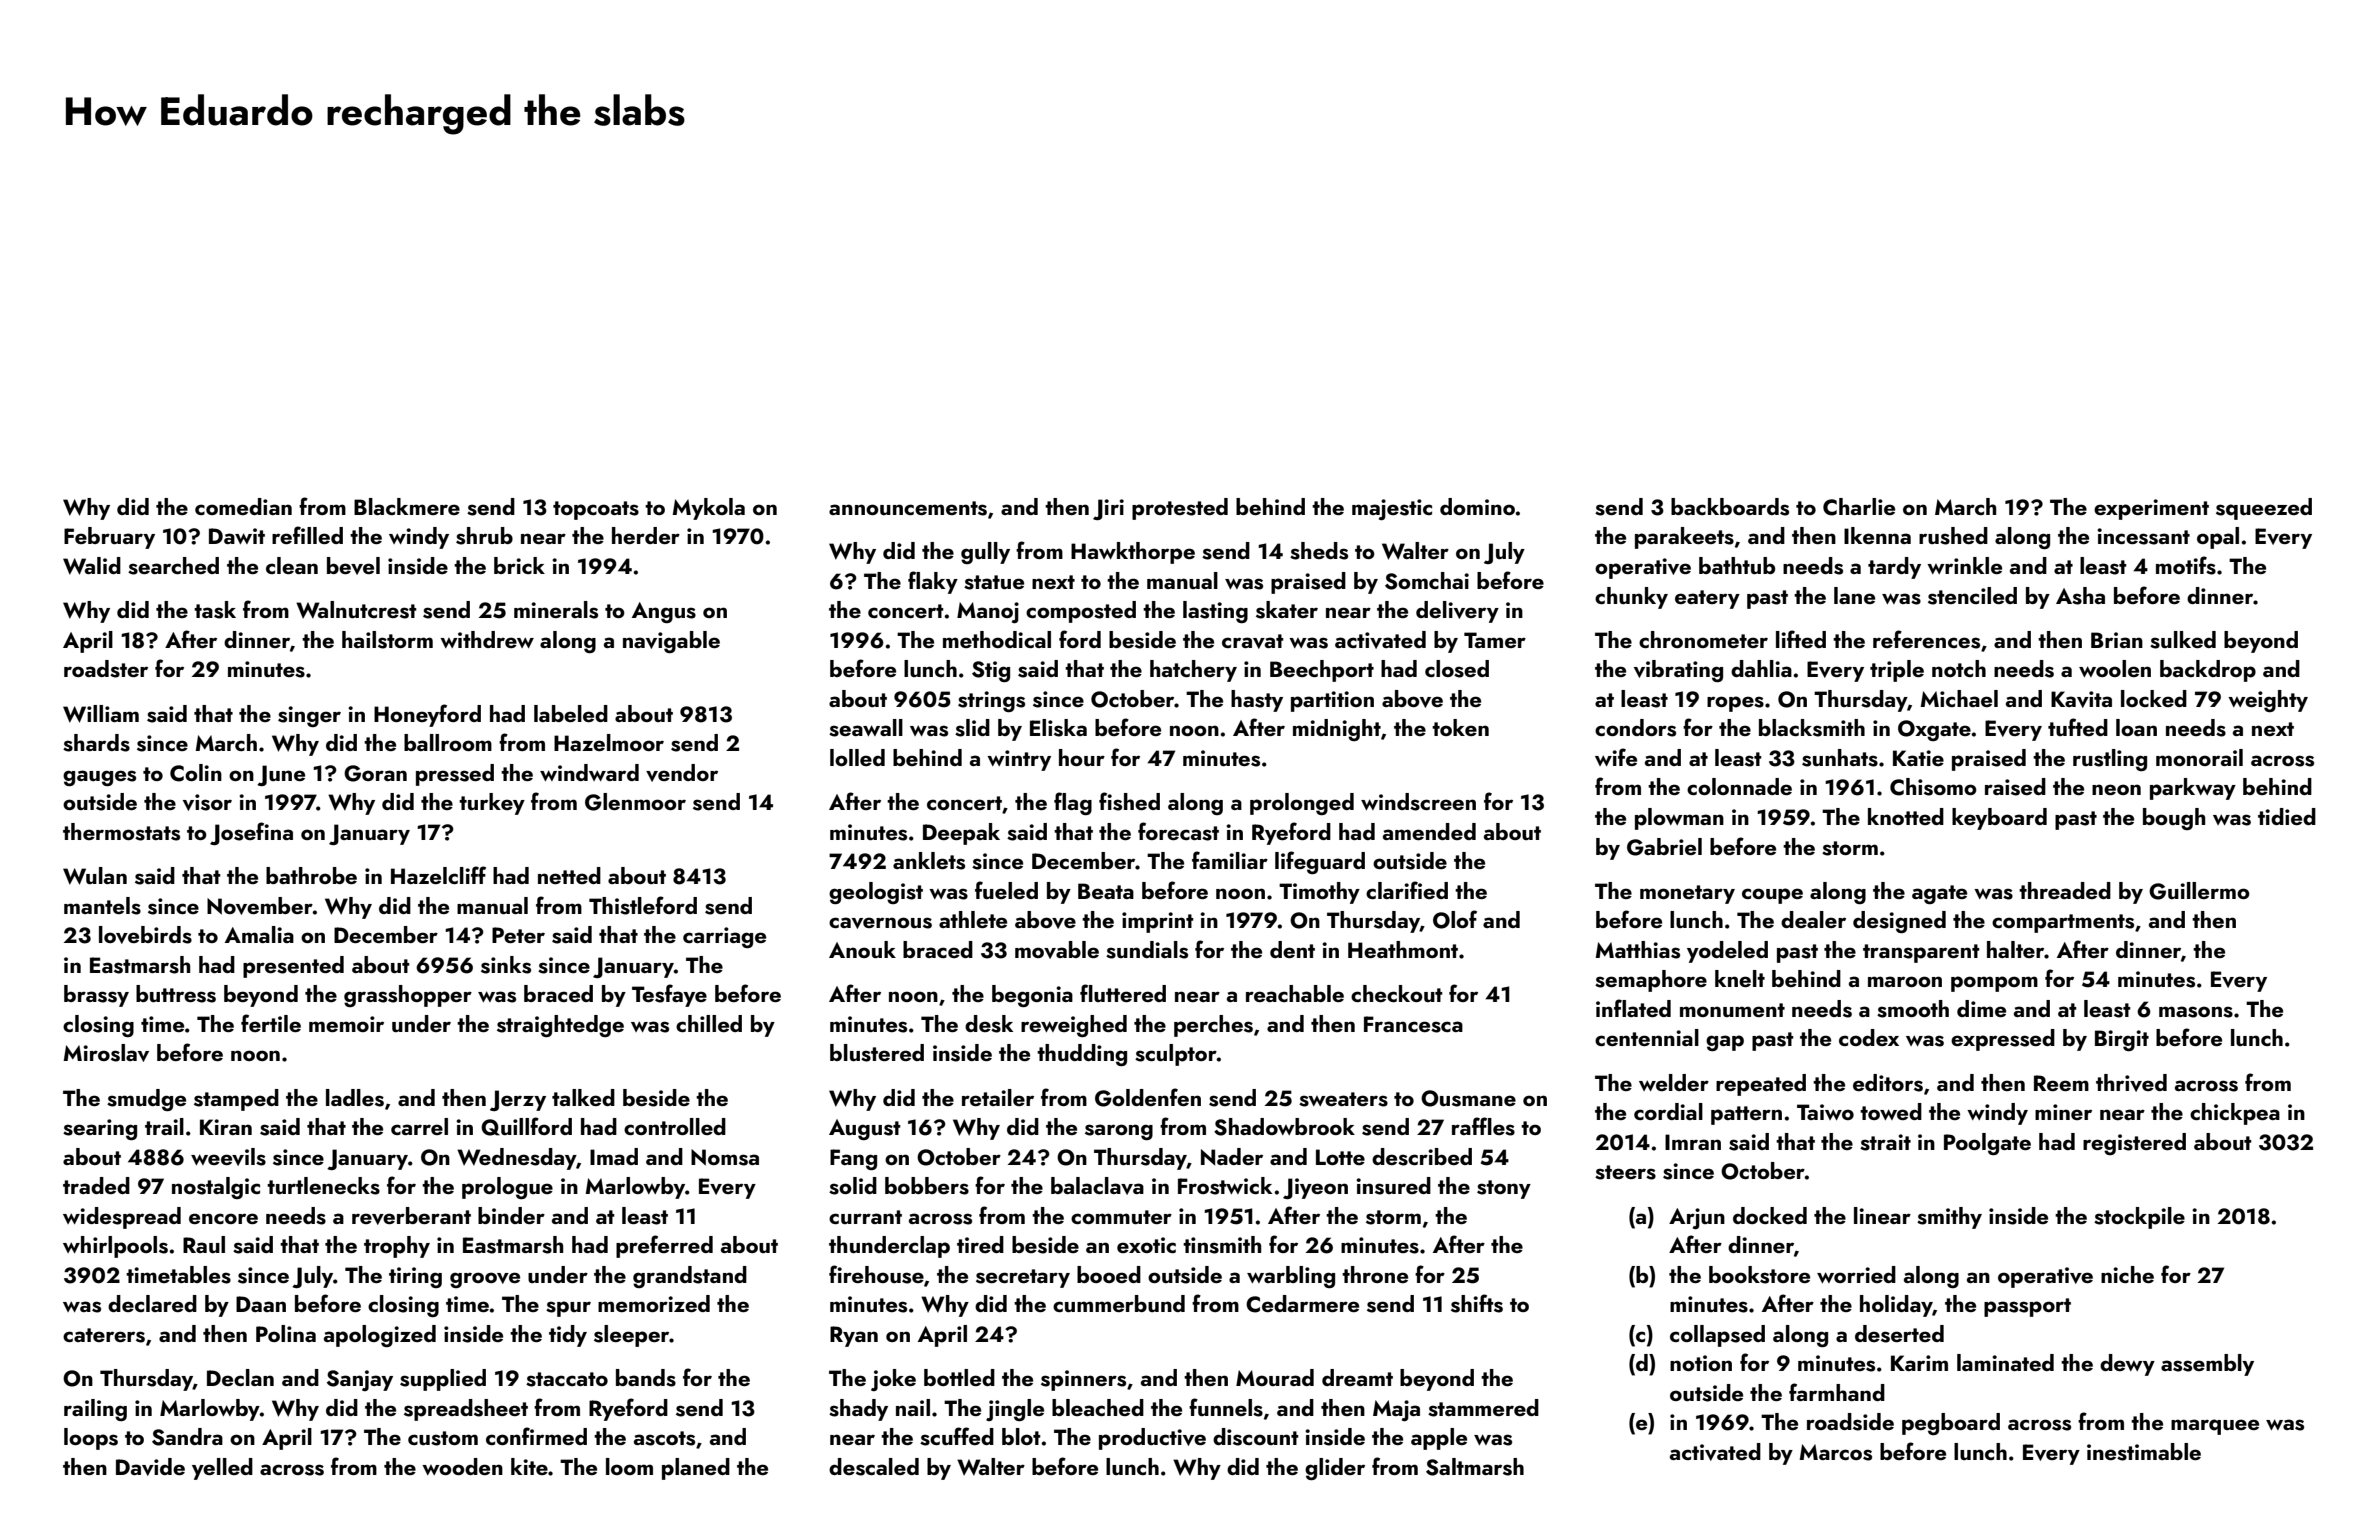  What do you see at coordinates (1392, 509) in the page?
I see `majestic` at bounding box center [1392, 509].
